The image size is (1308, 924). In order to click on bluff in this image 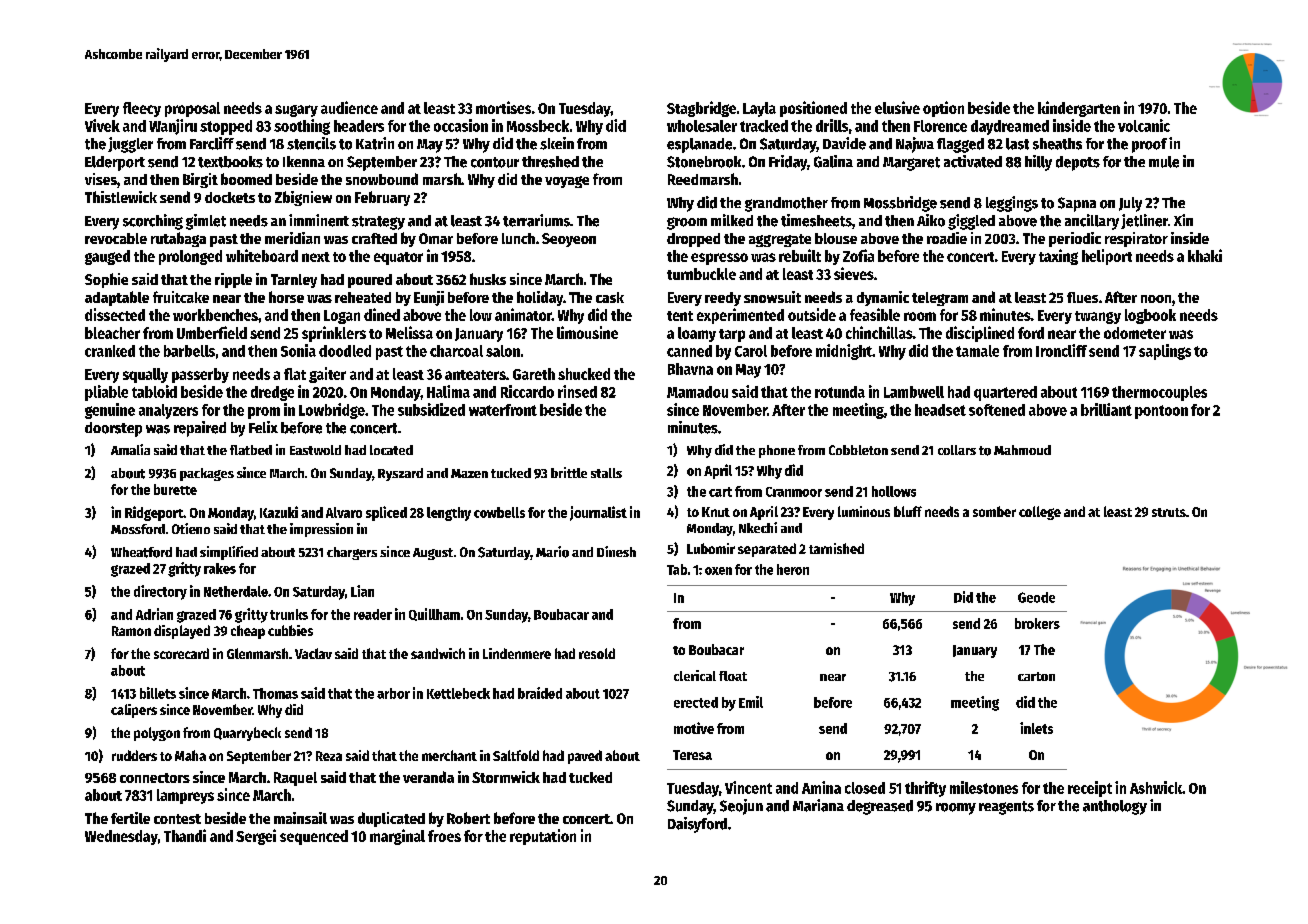, I will do `click(908, 511)`.
